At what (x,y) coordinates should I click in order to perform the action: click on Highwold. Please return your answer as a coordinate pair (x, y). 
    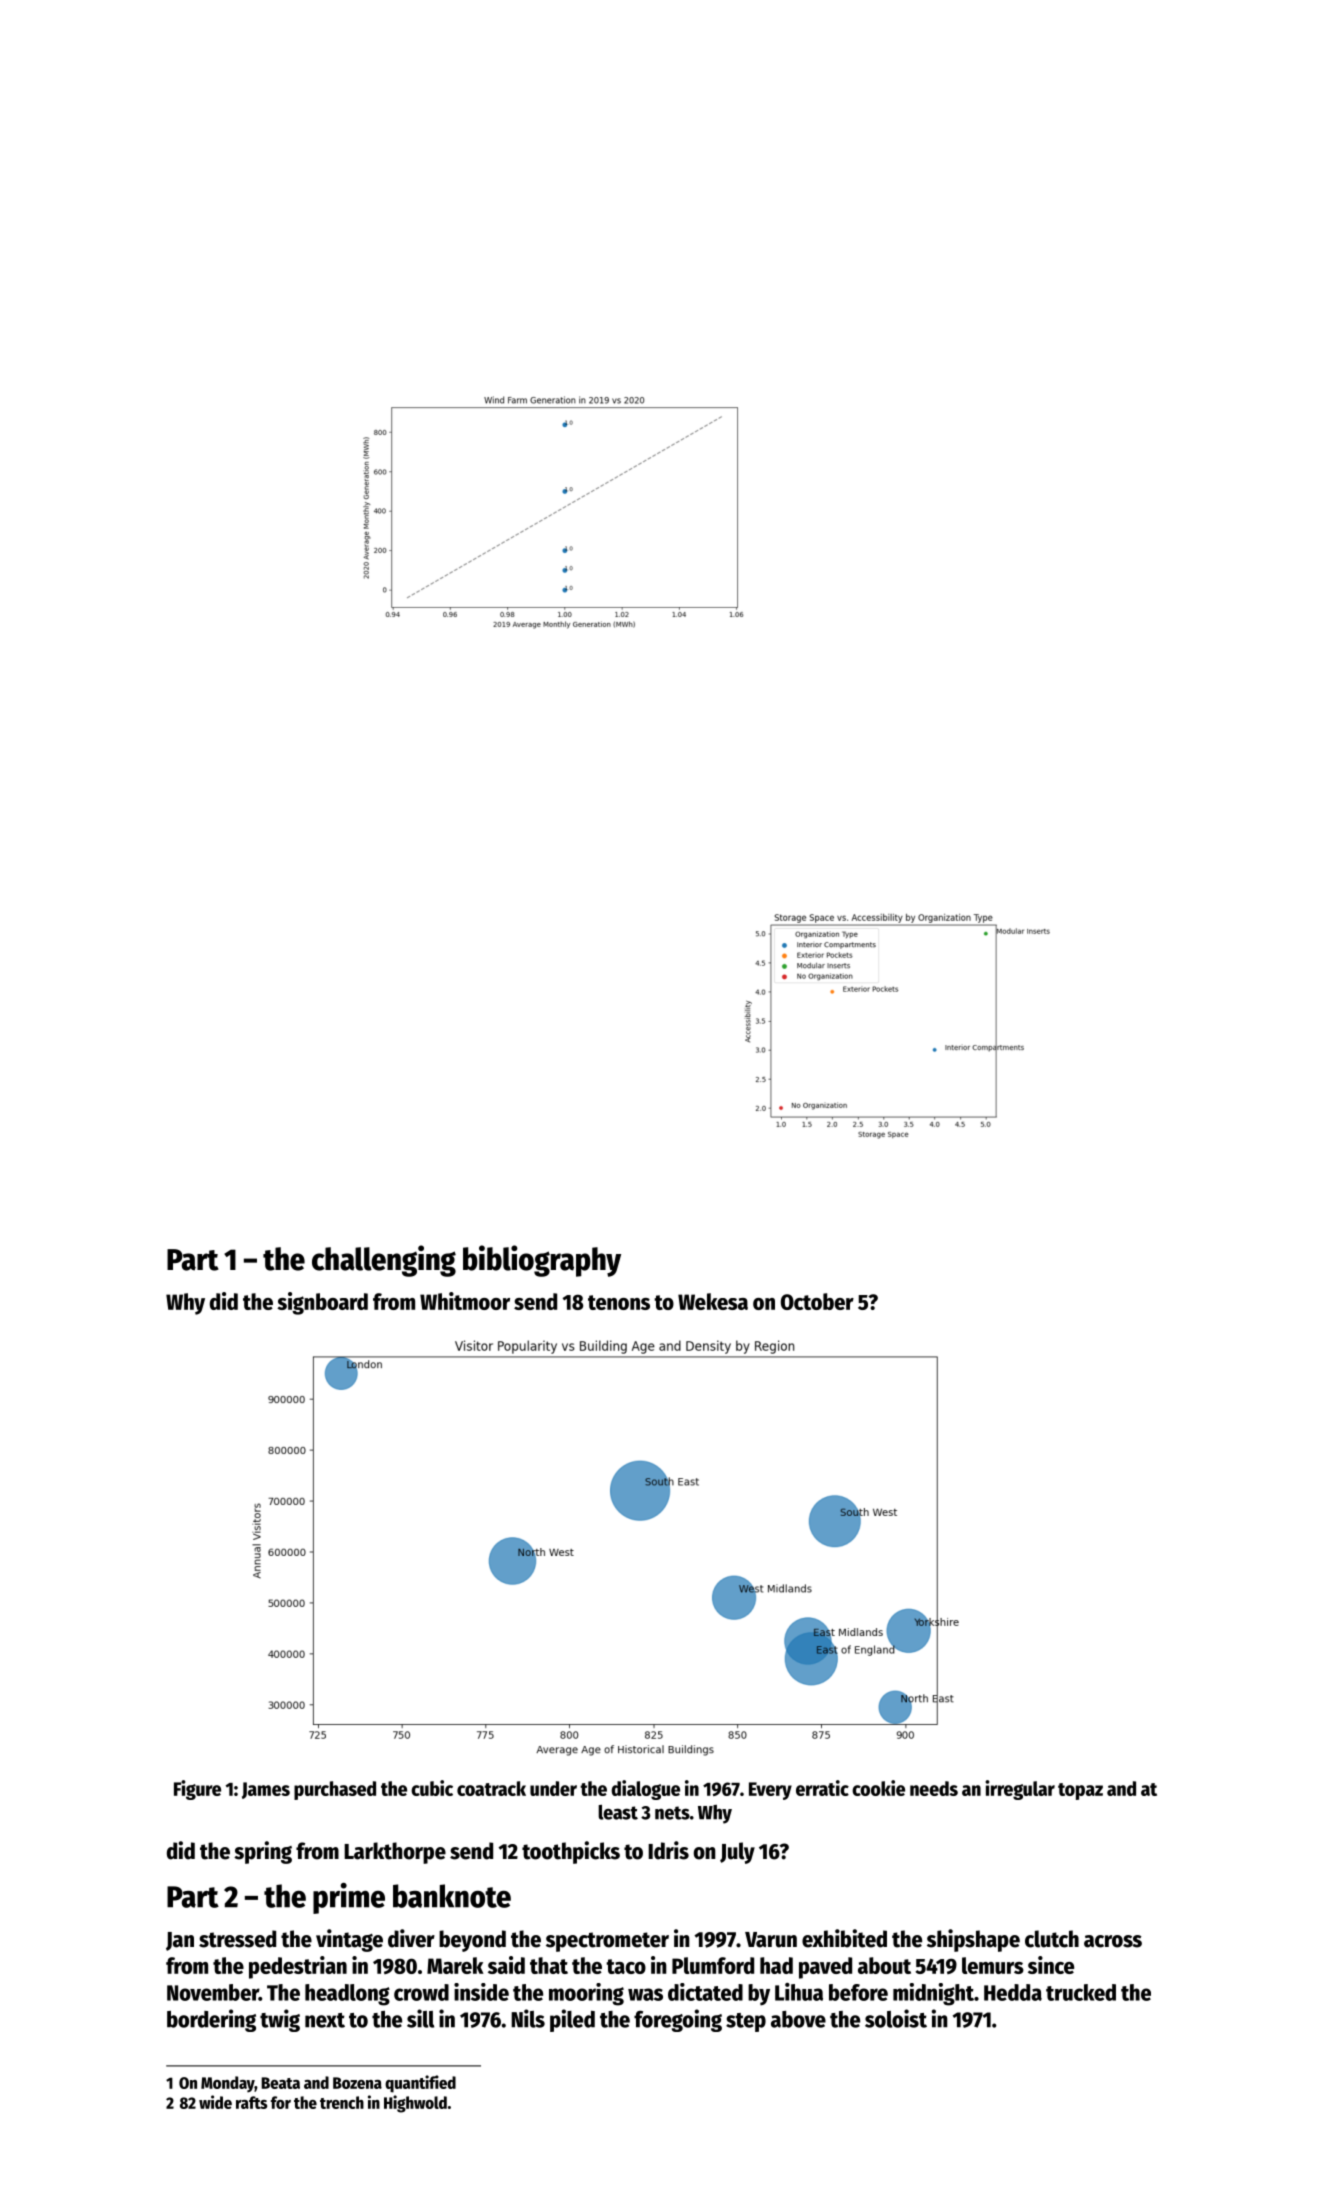
    Looking at the image, I should click on (415, 2104).
